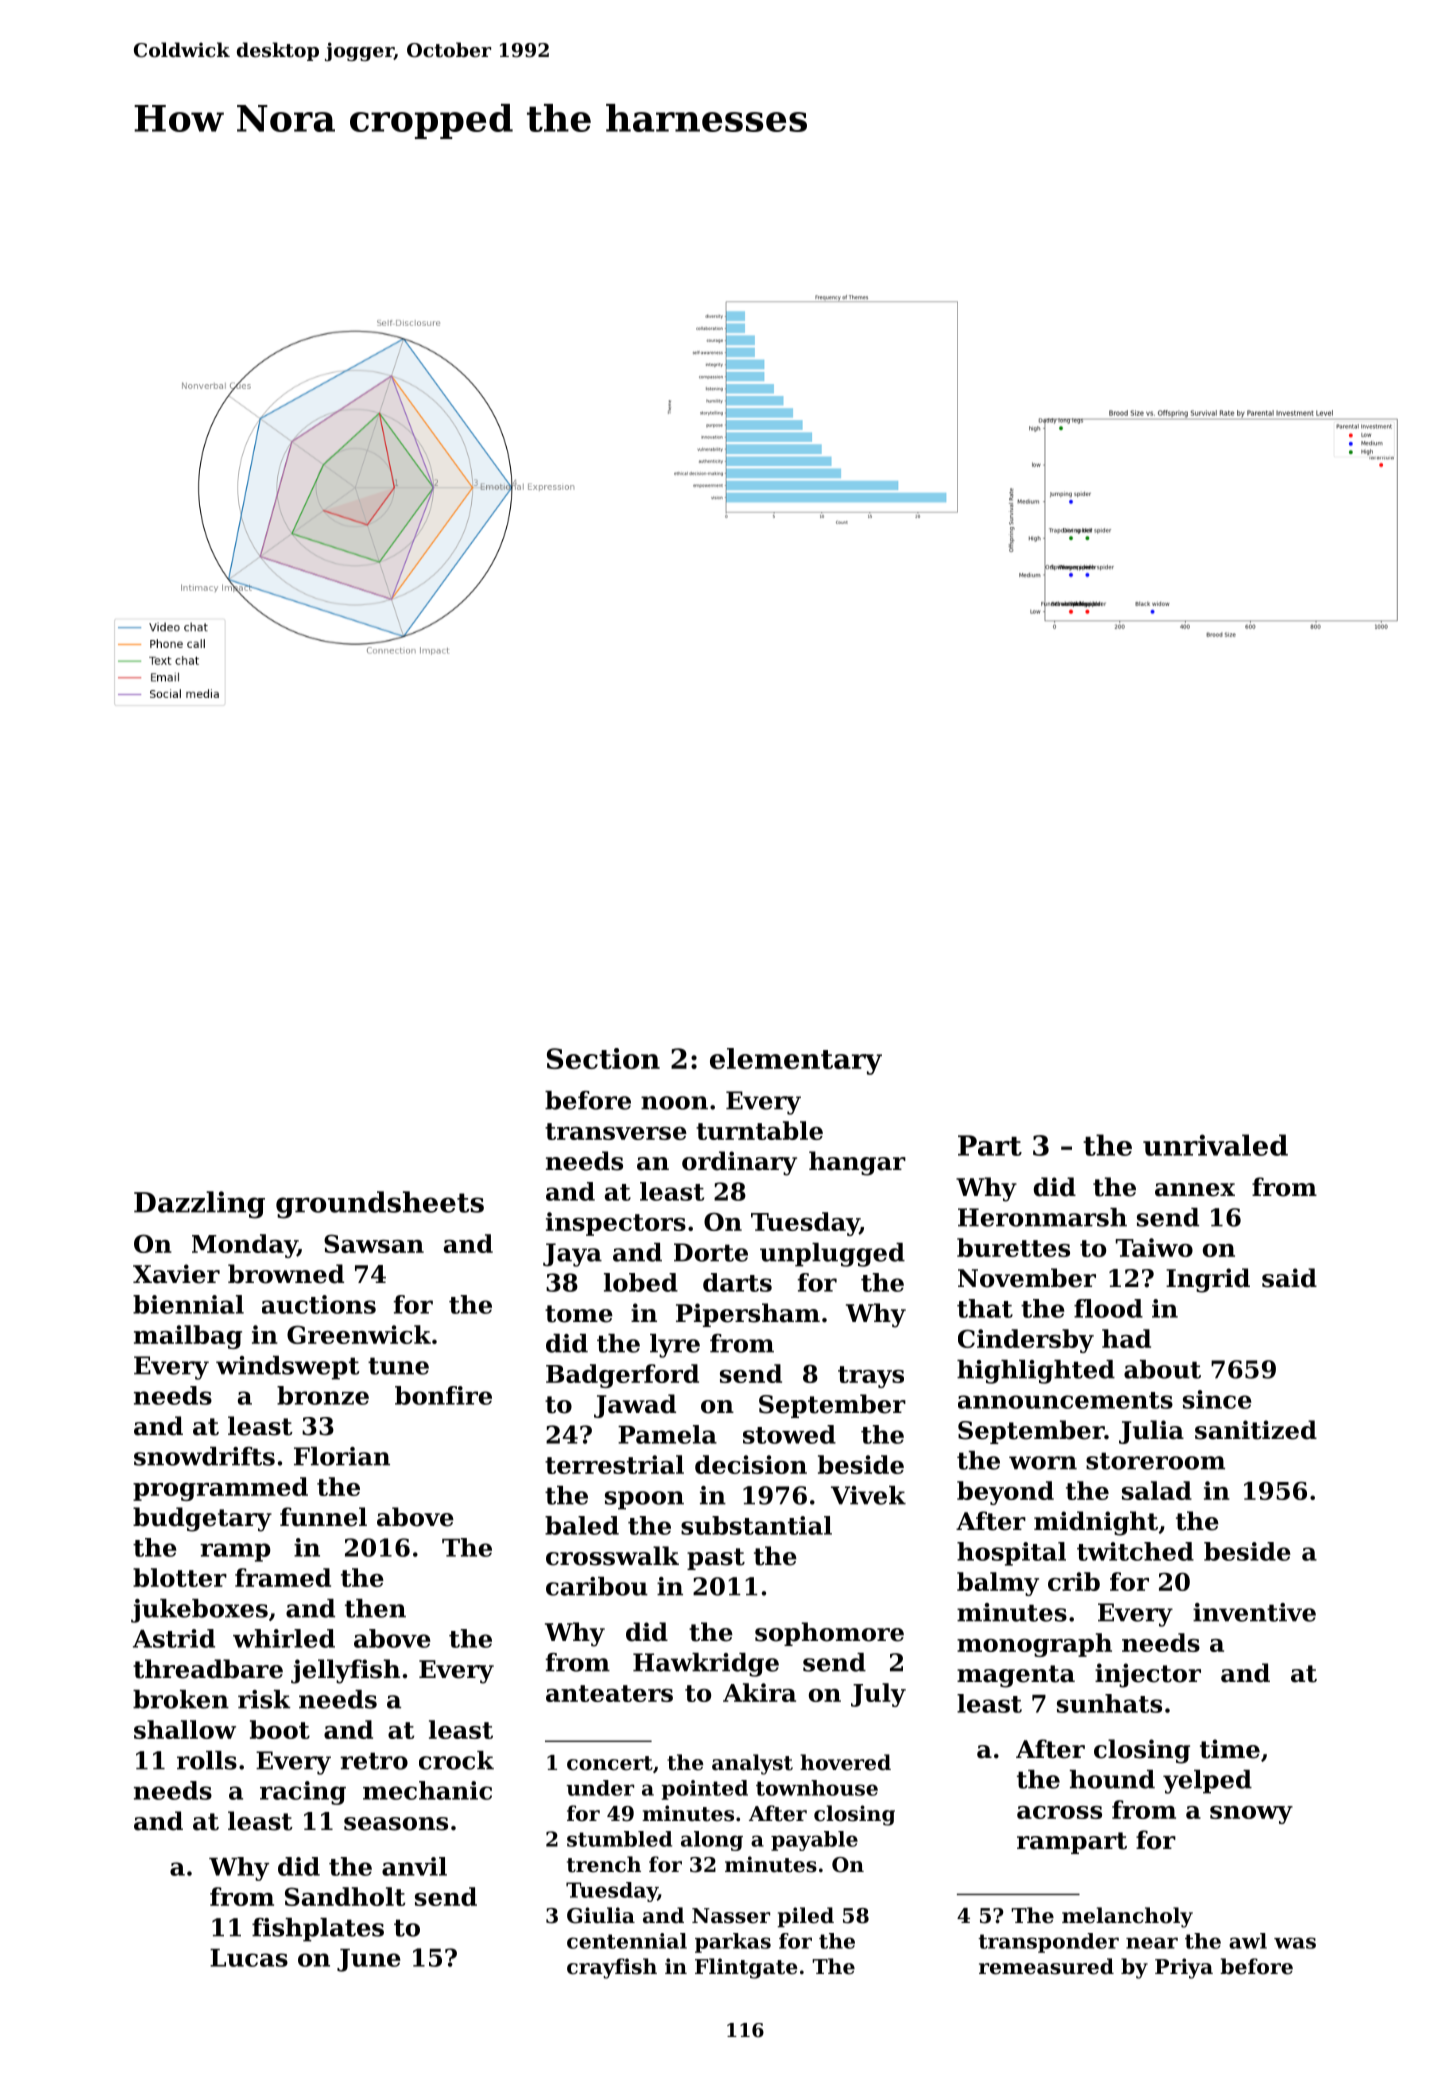 Image resolution: width=1450 pixels, height=2100 pixels. I want to click on caribou, so click(597, 1586).
